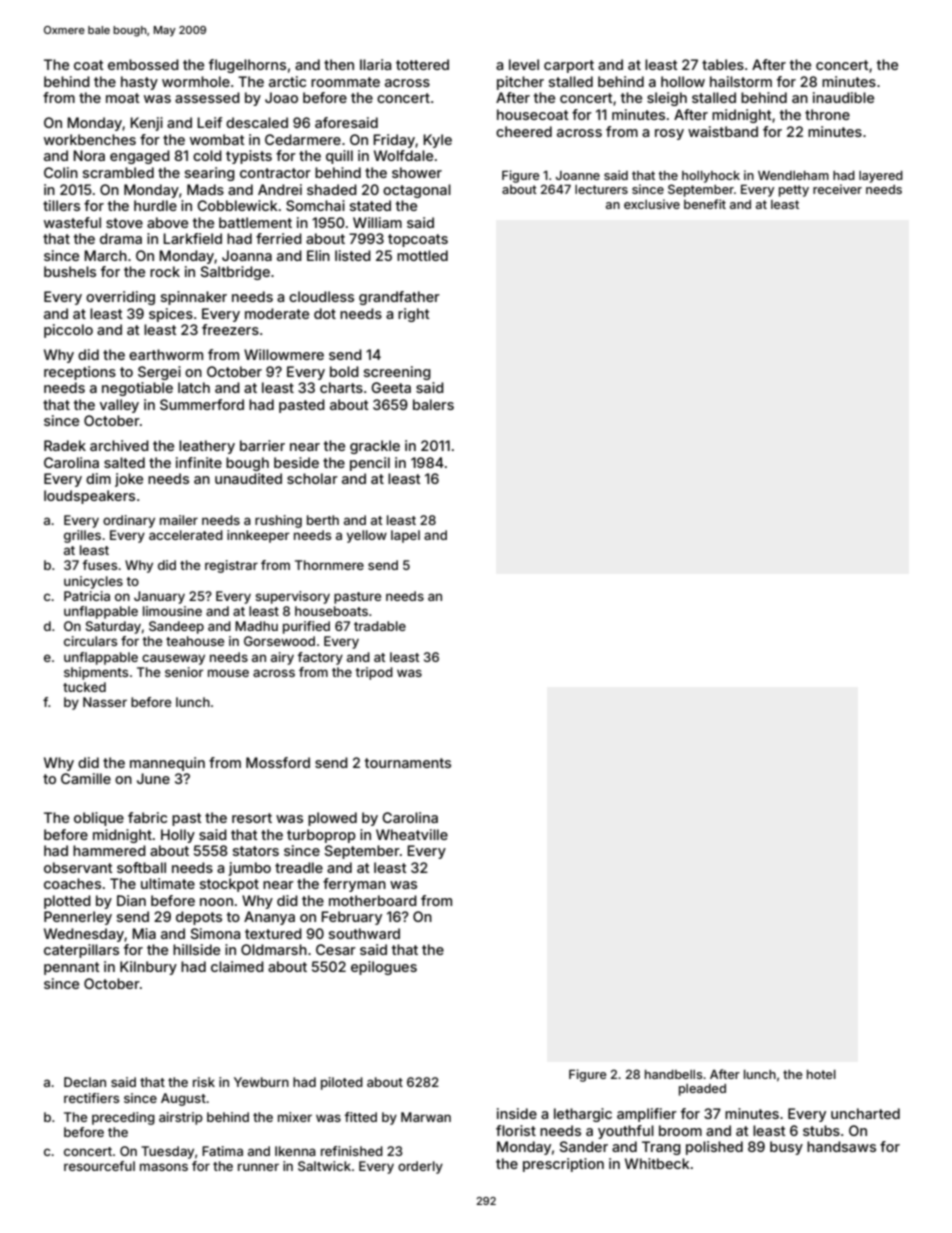 This screenshot has width=952, height=1233. What do you see at coordinates (422, 64) in the screenshot?
I see `tottered` at bounding box center [422, 64].
